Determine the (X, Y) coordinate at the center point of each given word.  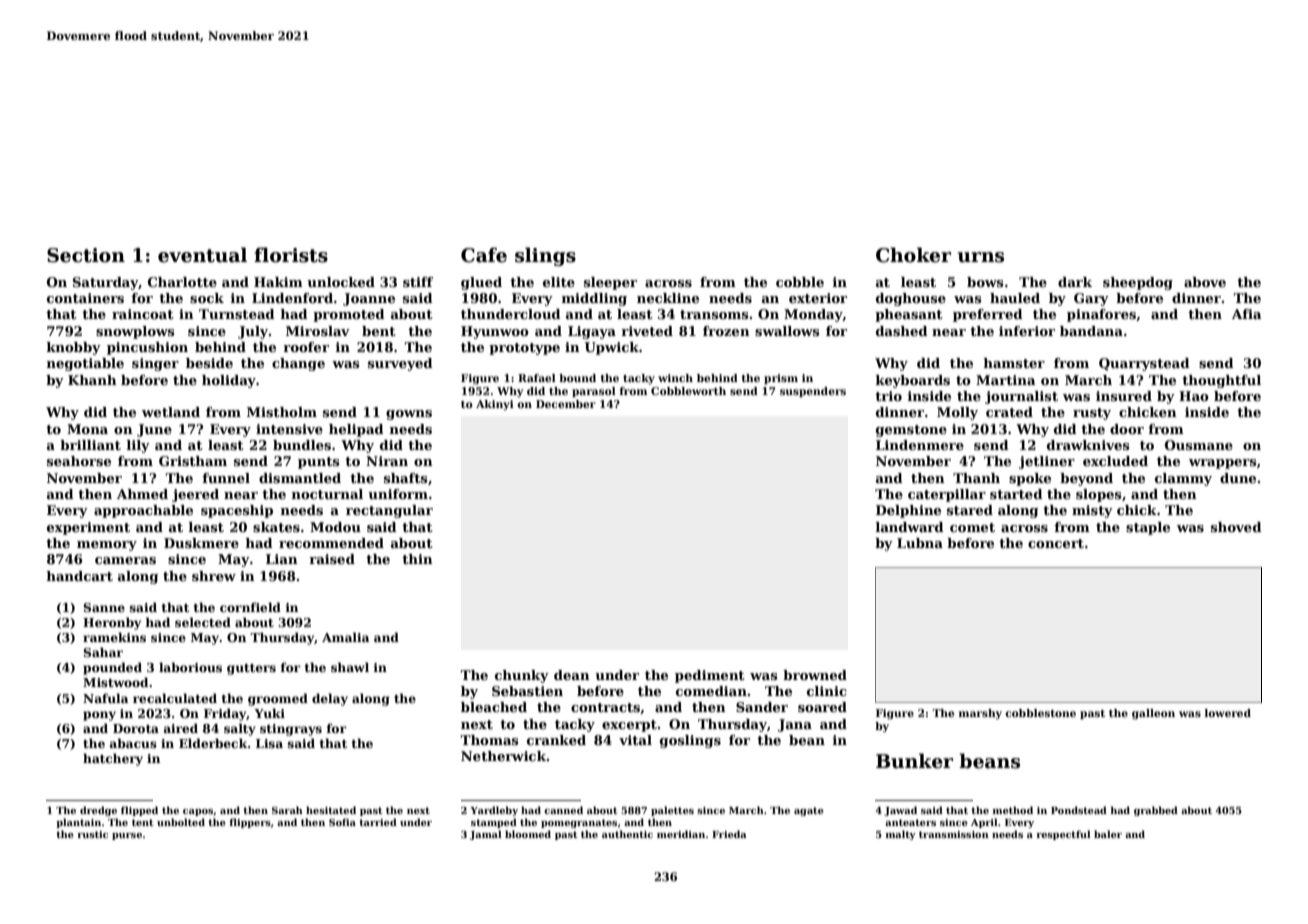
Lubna (920, 543)
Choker (913, 255)
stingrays (291, 730)
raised (332, 559)
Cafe (484, 255)
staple (1148, 528)
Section (86, 255)
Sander (762, 707)
